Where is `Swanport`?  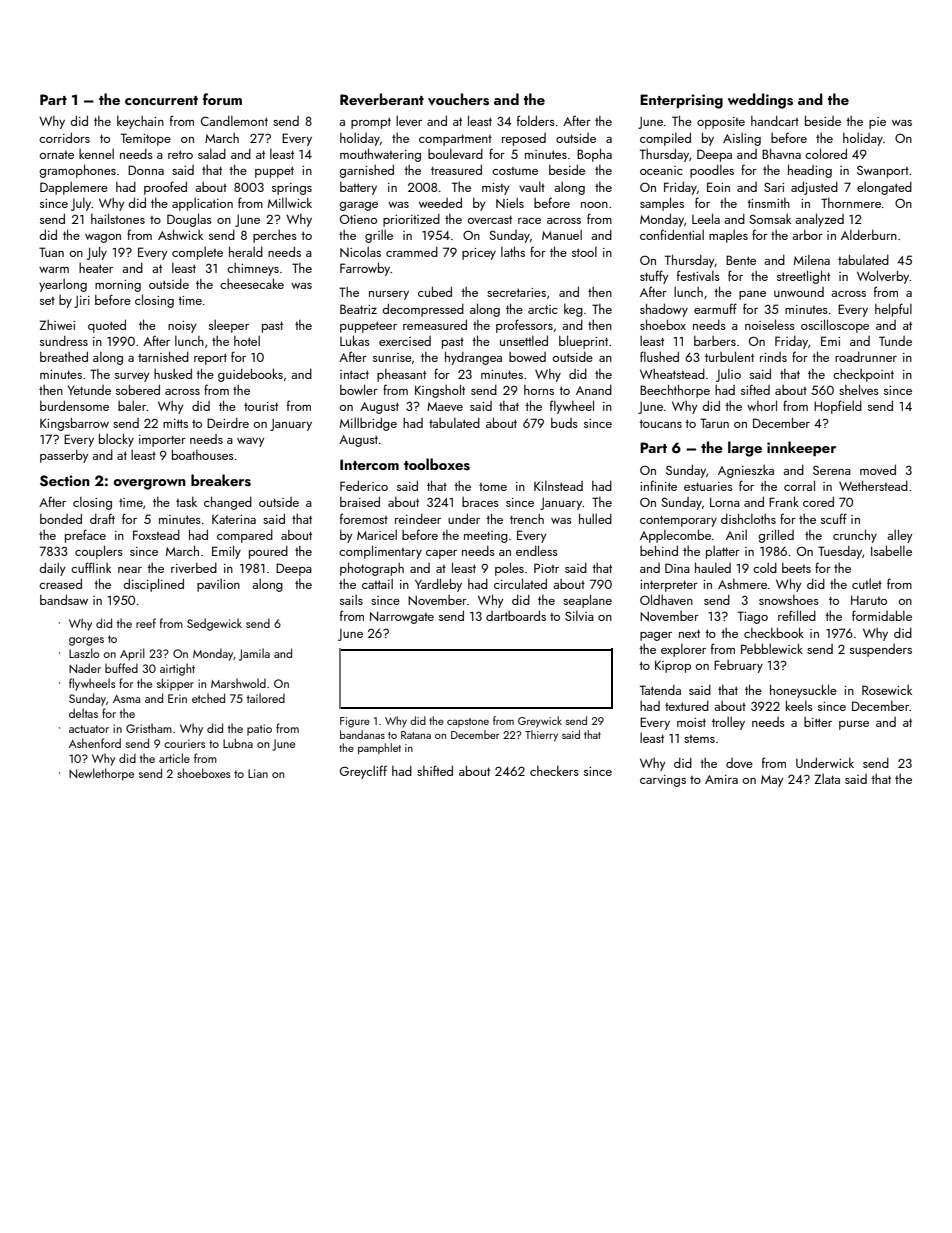 Swanport is located at coordinates (883, 171).
